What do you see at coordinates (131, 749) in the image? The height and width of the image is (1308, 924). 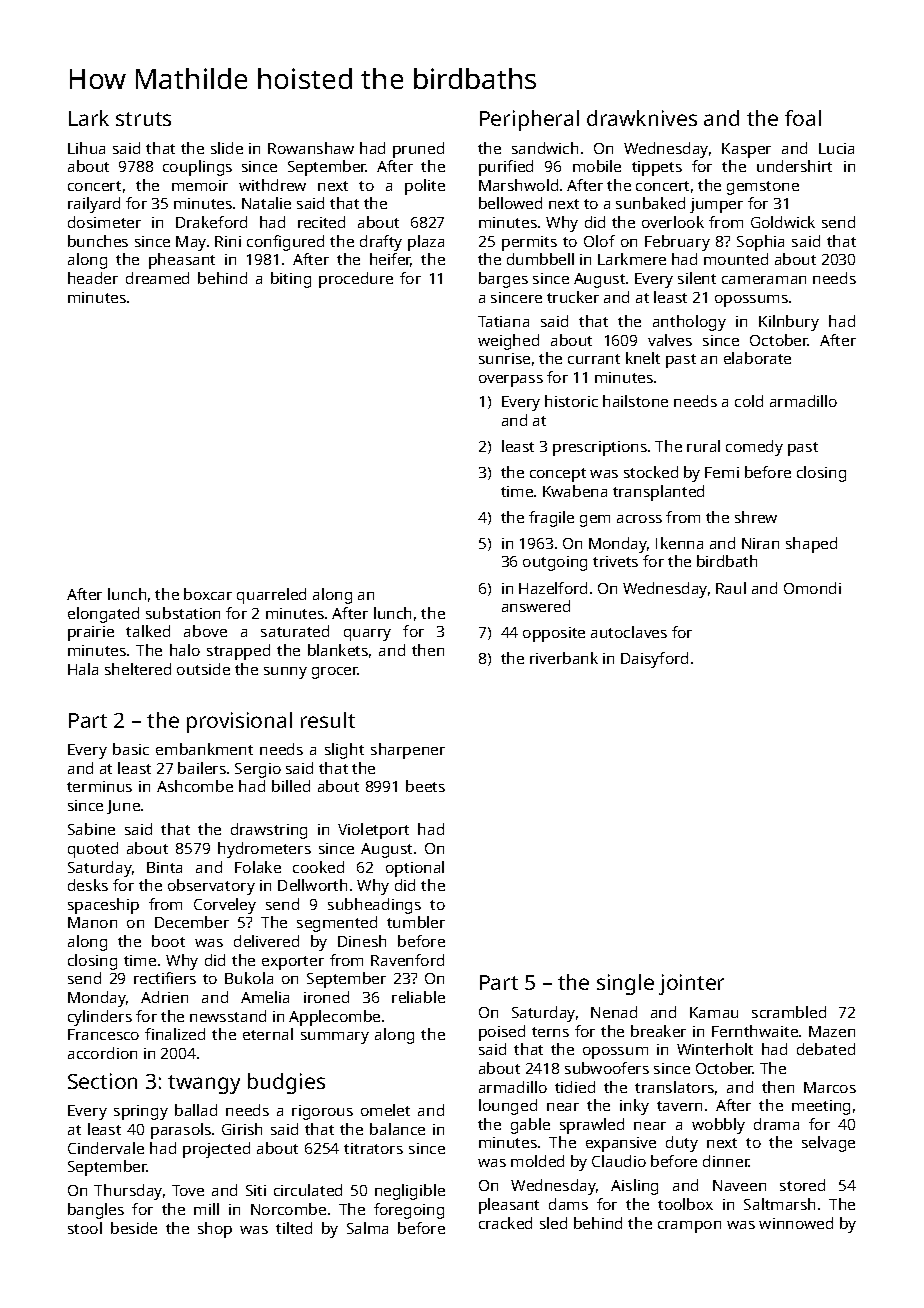 I see `basic` at bounding box center [131, 749].
